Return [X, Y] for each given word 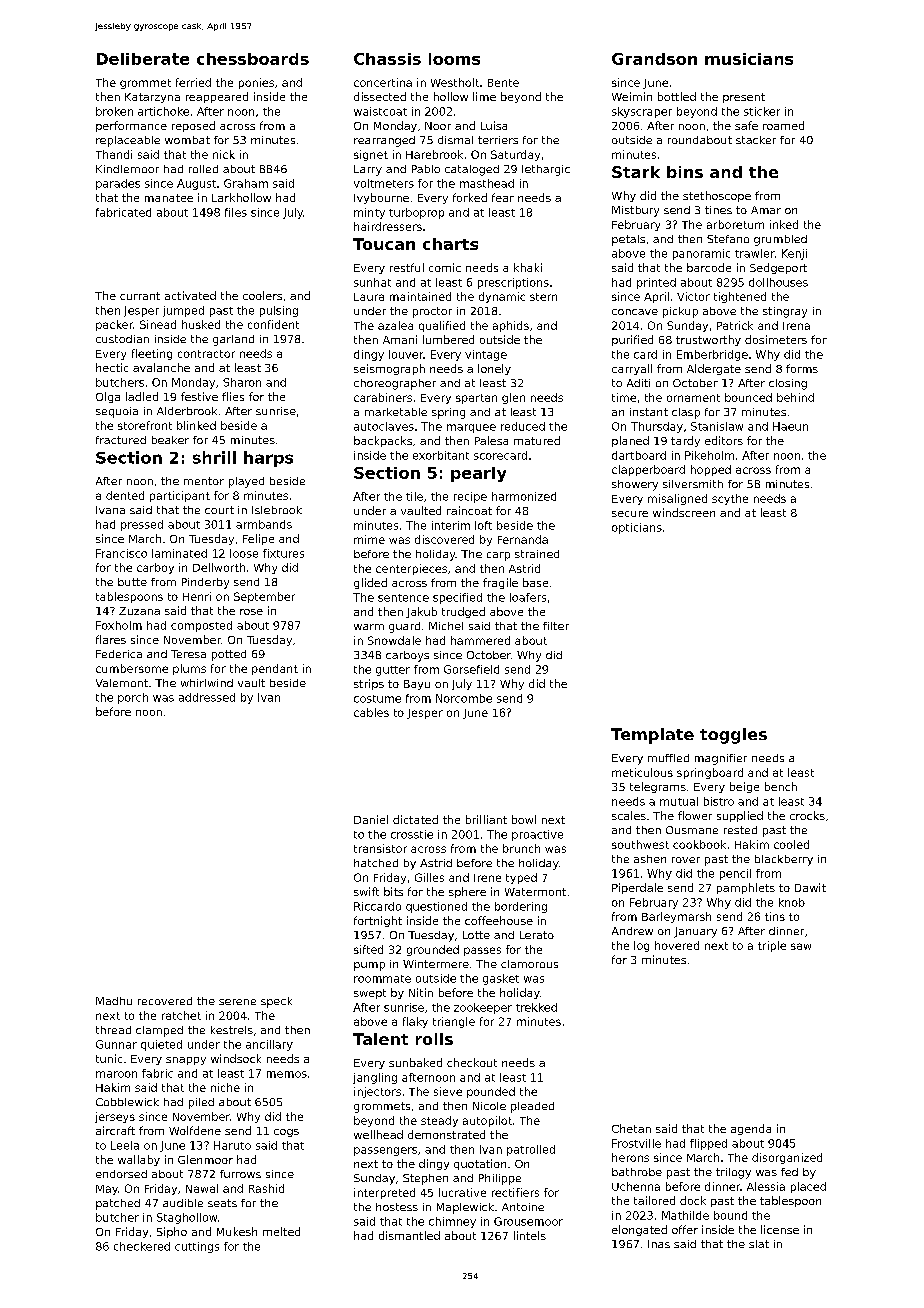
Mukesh [237, 1231]
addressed [207, 697]
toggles [733, 736]
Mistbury [635, 211]
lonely [494, 369]
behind [795, 397]
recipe [470, 497]
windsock [236, 1058]
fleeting [152, 354]
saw [801, 946]
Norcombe [464, 698]
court [219, 510]
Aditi [638, 383]
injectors [377, 1092]
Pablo [426, 169]
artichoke [163, 111]
